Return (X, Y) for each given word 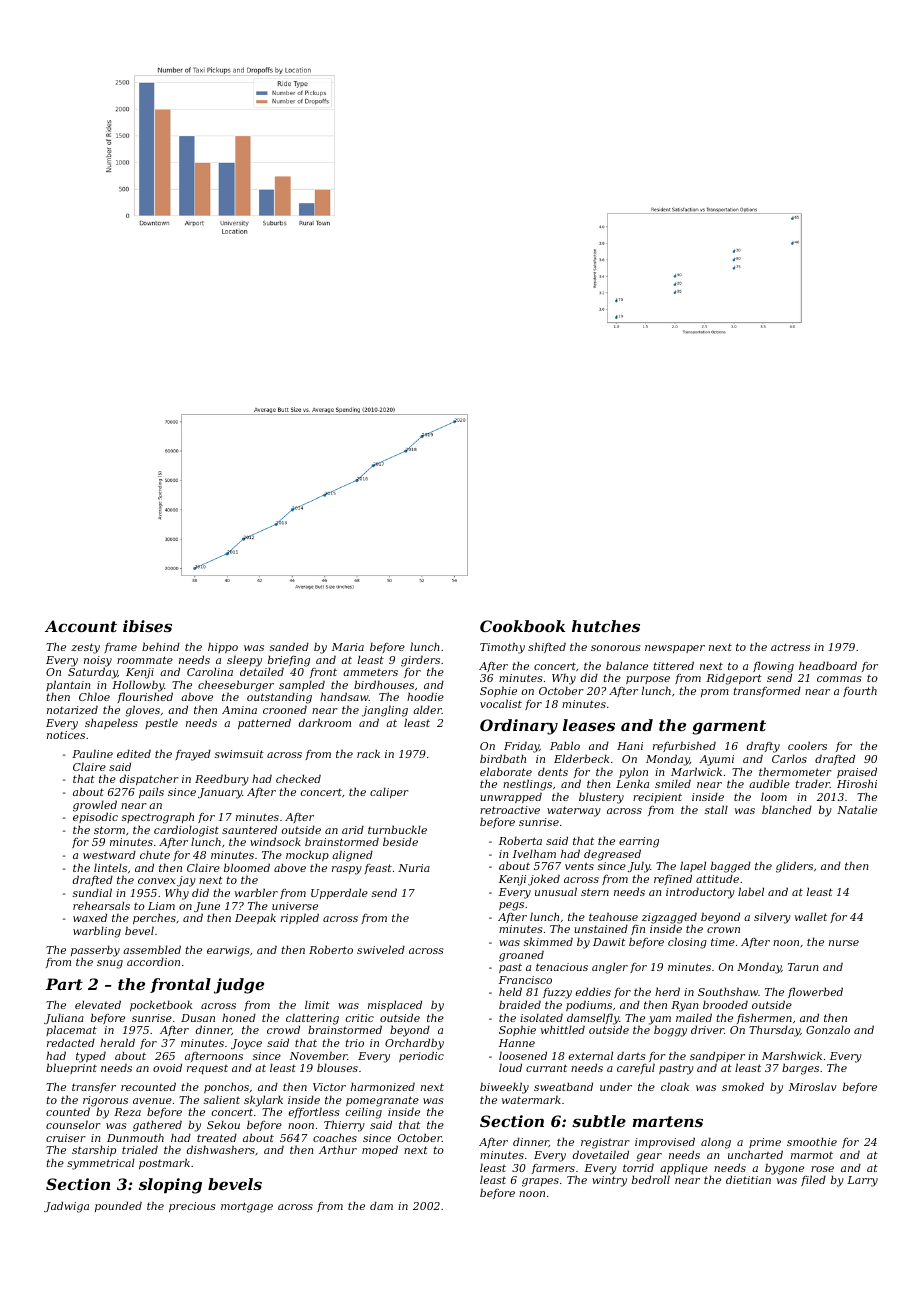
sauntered (249, 829)
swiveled (381, 949)
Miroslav (813, 1086)
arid (353, 829)
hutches (606, 626)
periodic (421, 1056)
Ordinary (519, 727)
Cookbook (522, 626)
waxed (90, 917)
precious (192, 1207)
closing (687, 943)
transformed (767, 691)
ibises (147, 626)
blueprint (71, 1068)
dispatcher (149, 779)
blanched (787, 809)
